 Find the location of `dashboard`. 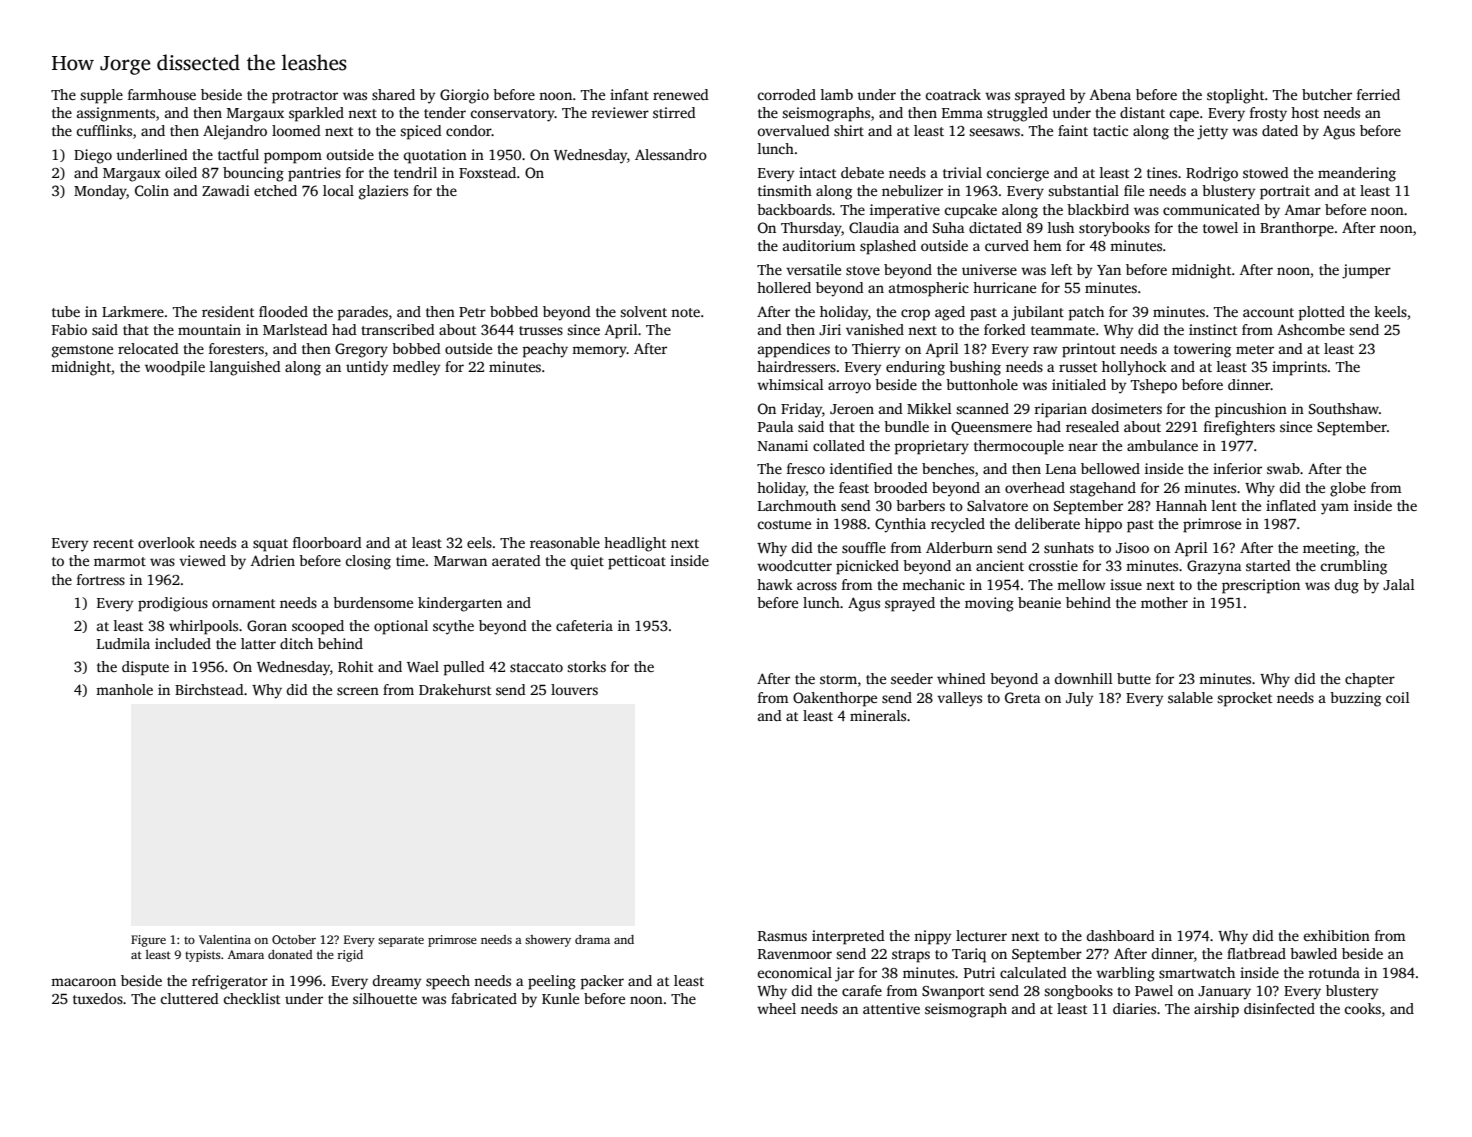

dashboard is located at coordinates (1121, 935).
